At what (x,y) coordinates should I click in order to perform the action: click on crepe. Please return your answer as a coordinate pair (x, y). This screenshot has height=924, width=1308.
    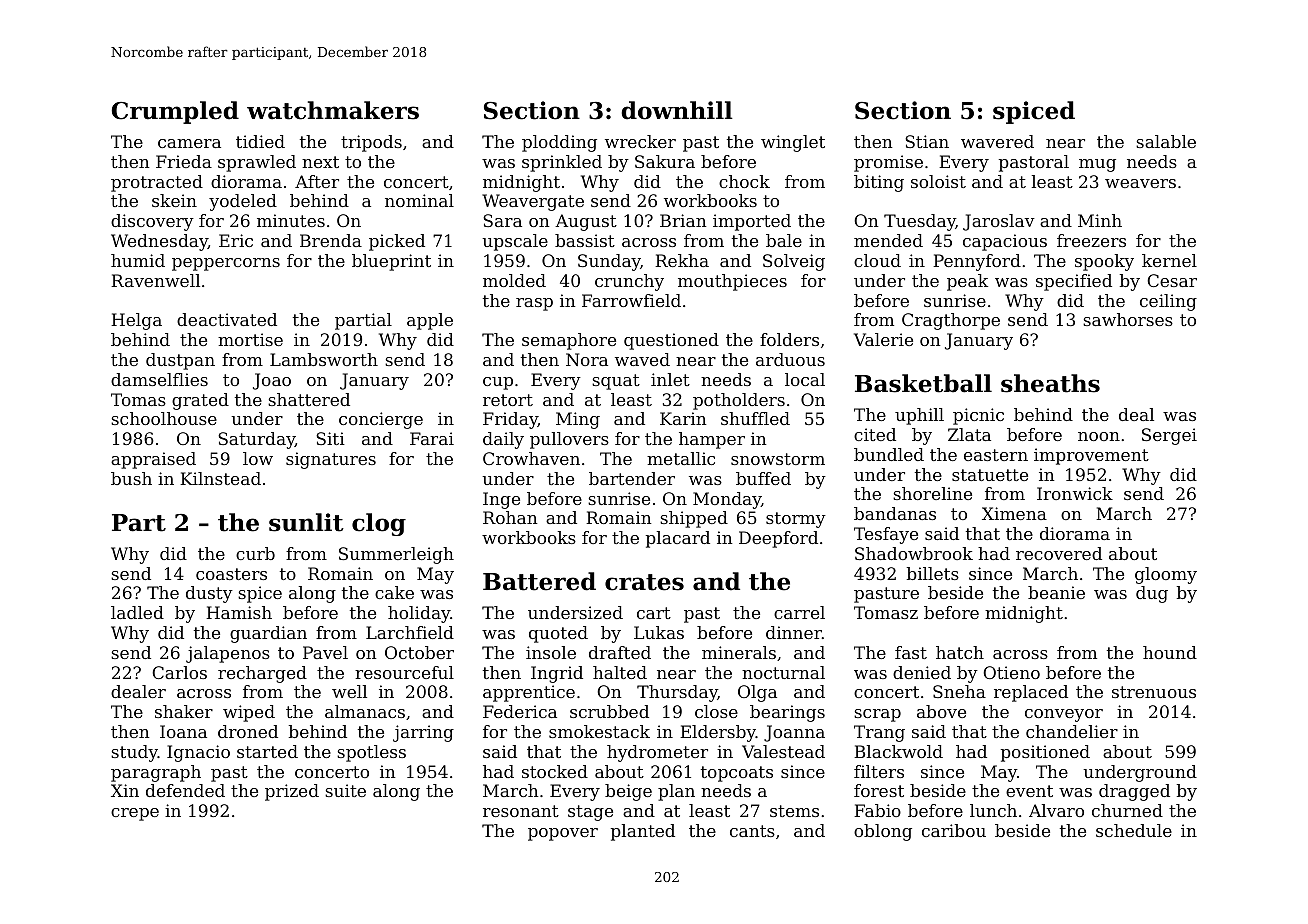
    Looking at the image, I should click on (135, 814).
